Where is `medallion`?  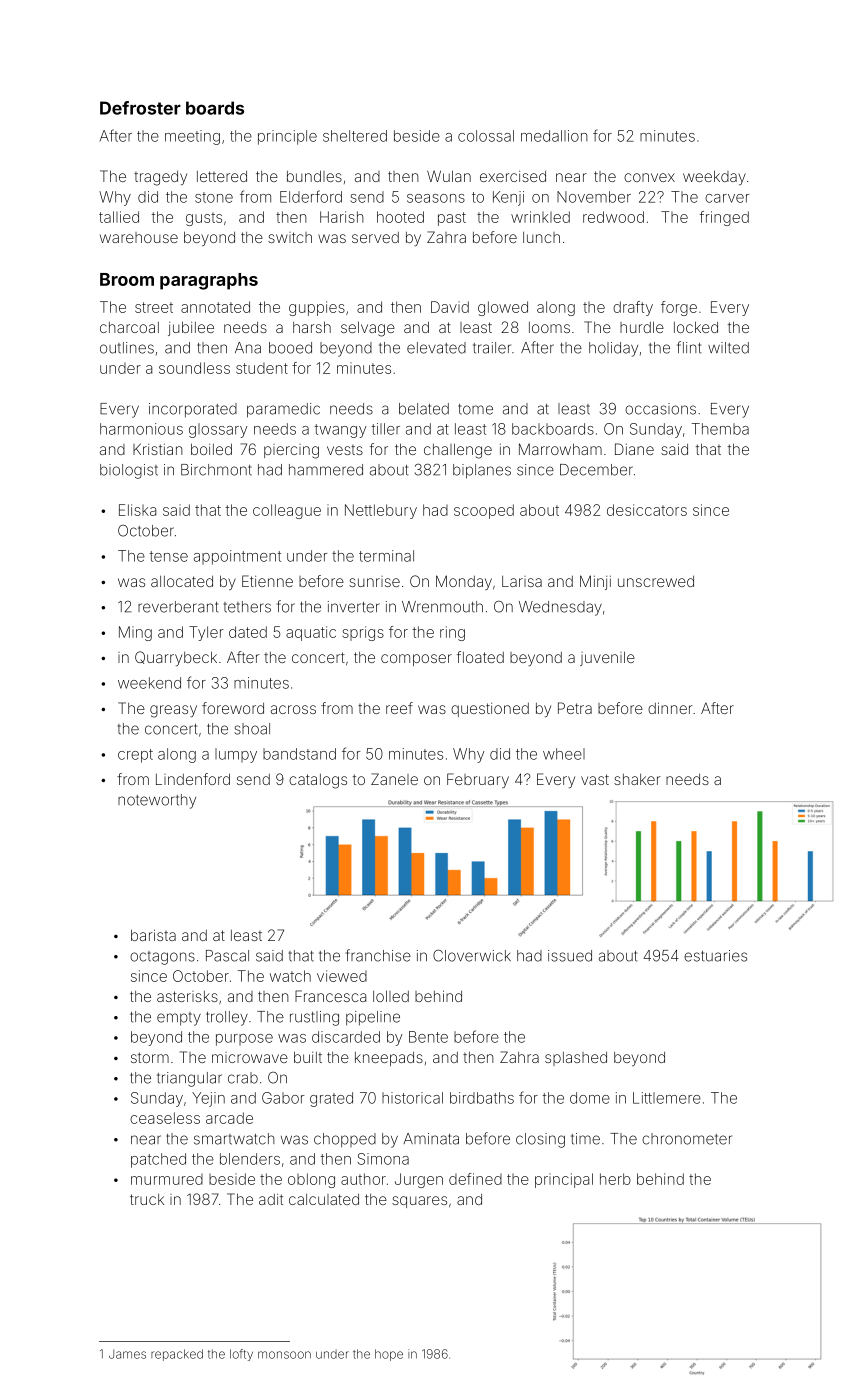 medallion is located at coordinates (554, 136).
